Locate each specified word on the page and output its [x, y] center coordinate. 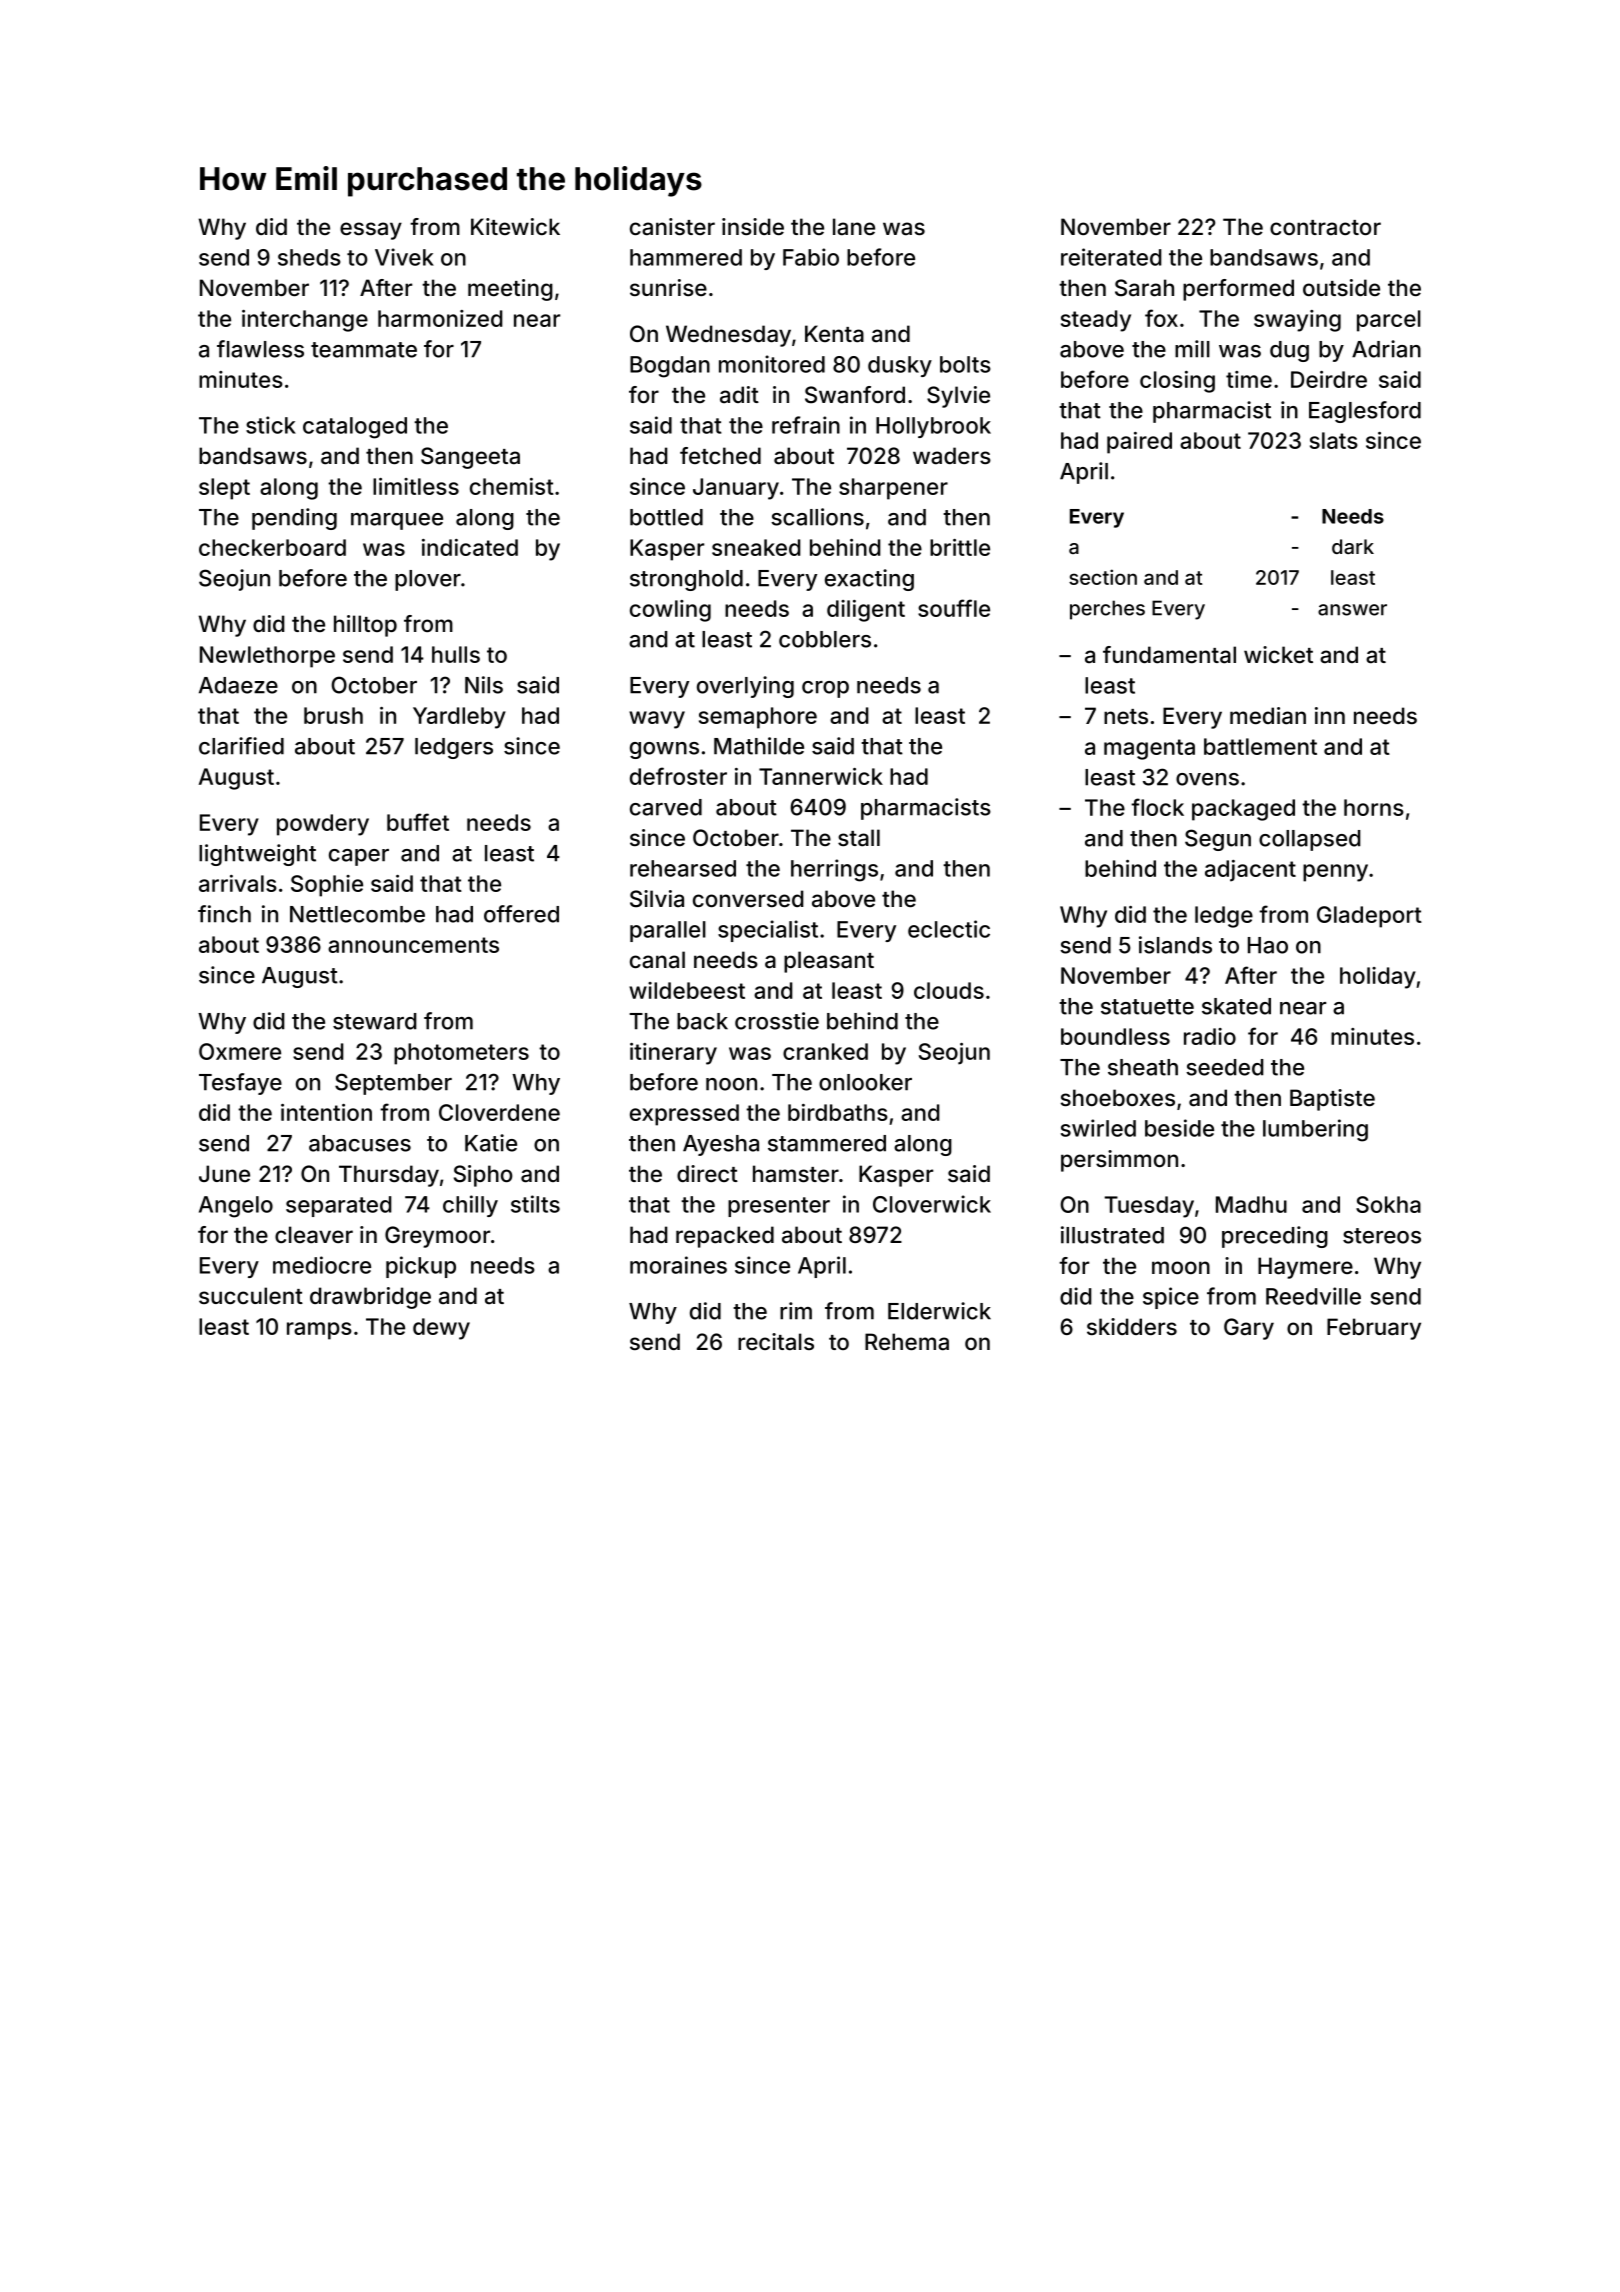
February [1374, 1329]
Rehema [907, 1342]
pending [294, 519]
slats [1334, 440]
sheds [309, 257]
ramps [319, 1331]
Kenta [834, 334]
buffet [418, 822]
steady [1096, 321]
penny [1335, 873]
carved [666, 807]
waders [952, 456]
